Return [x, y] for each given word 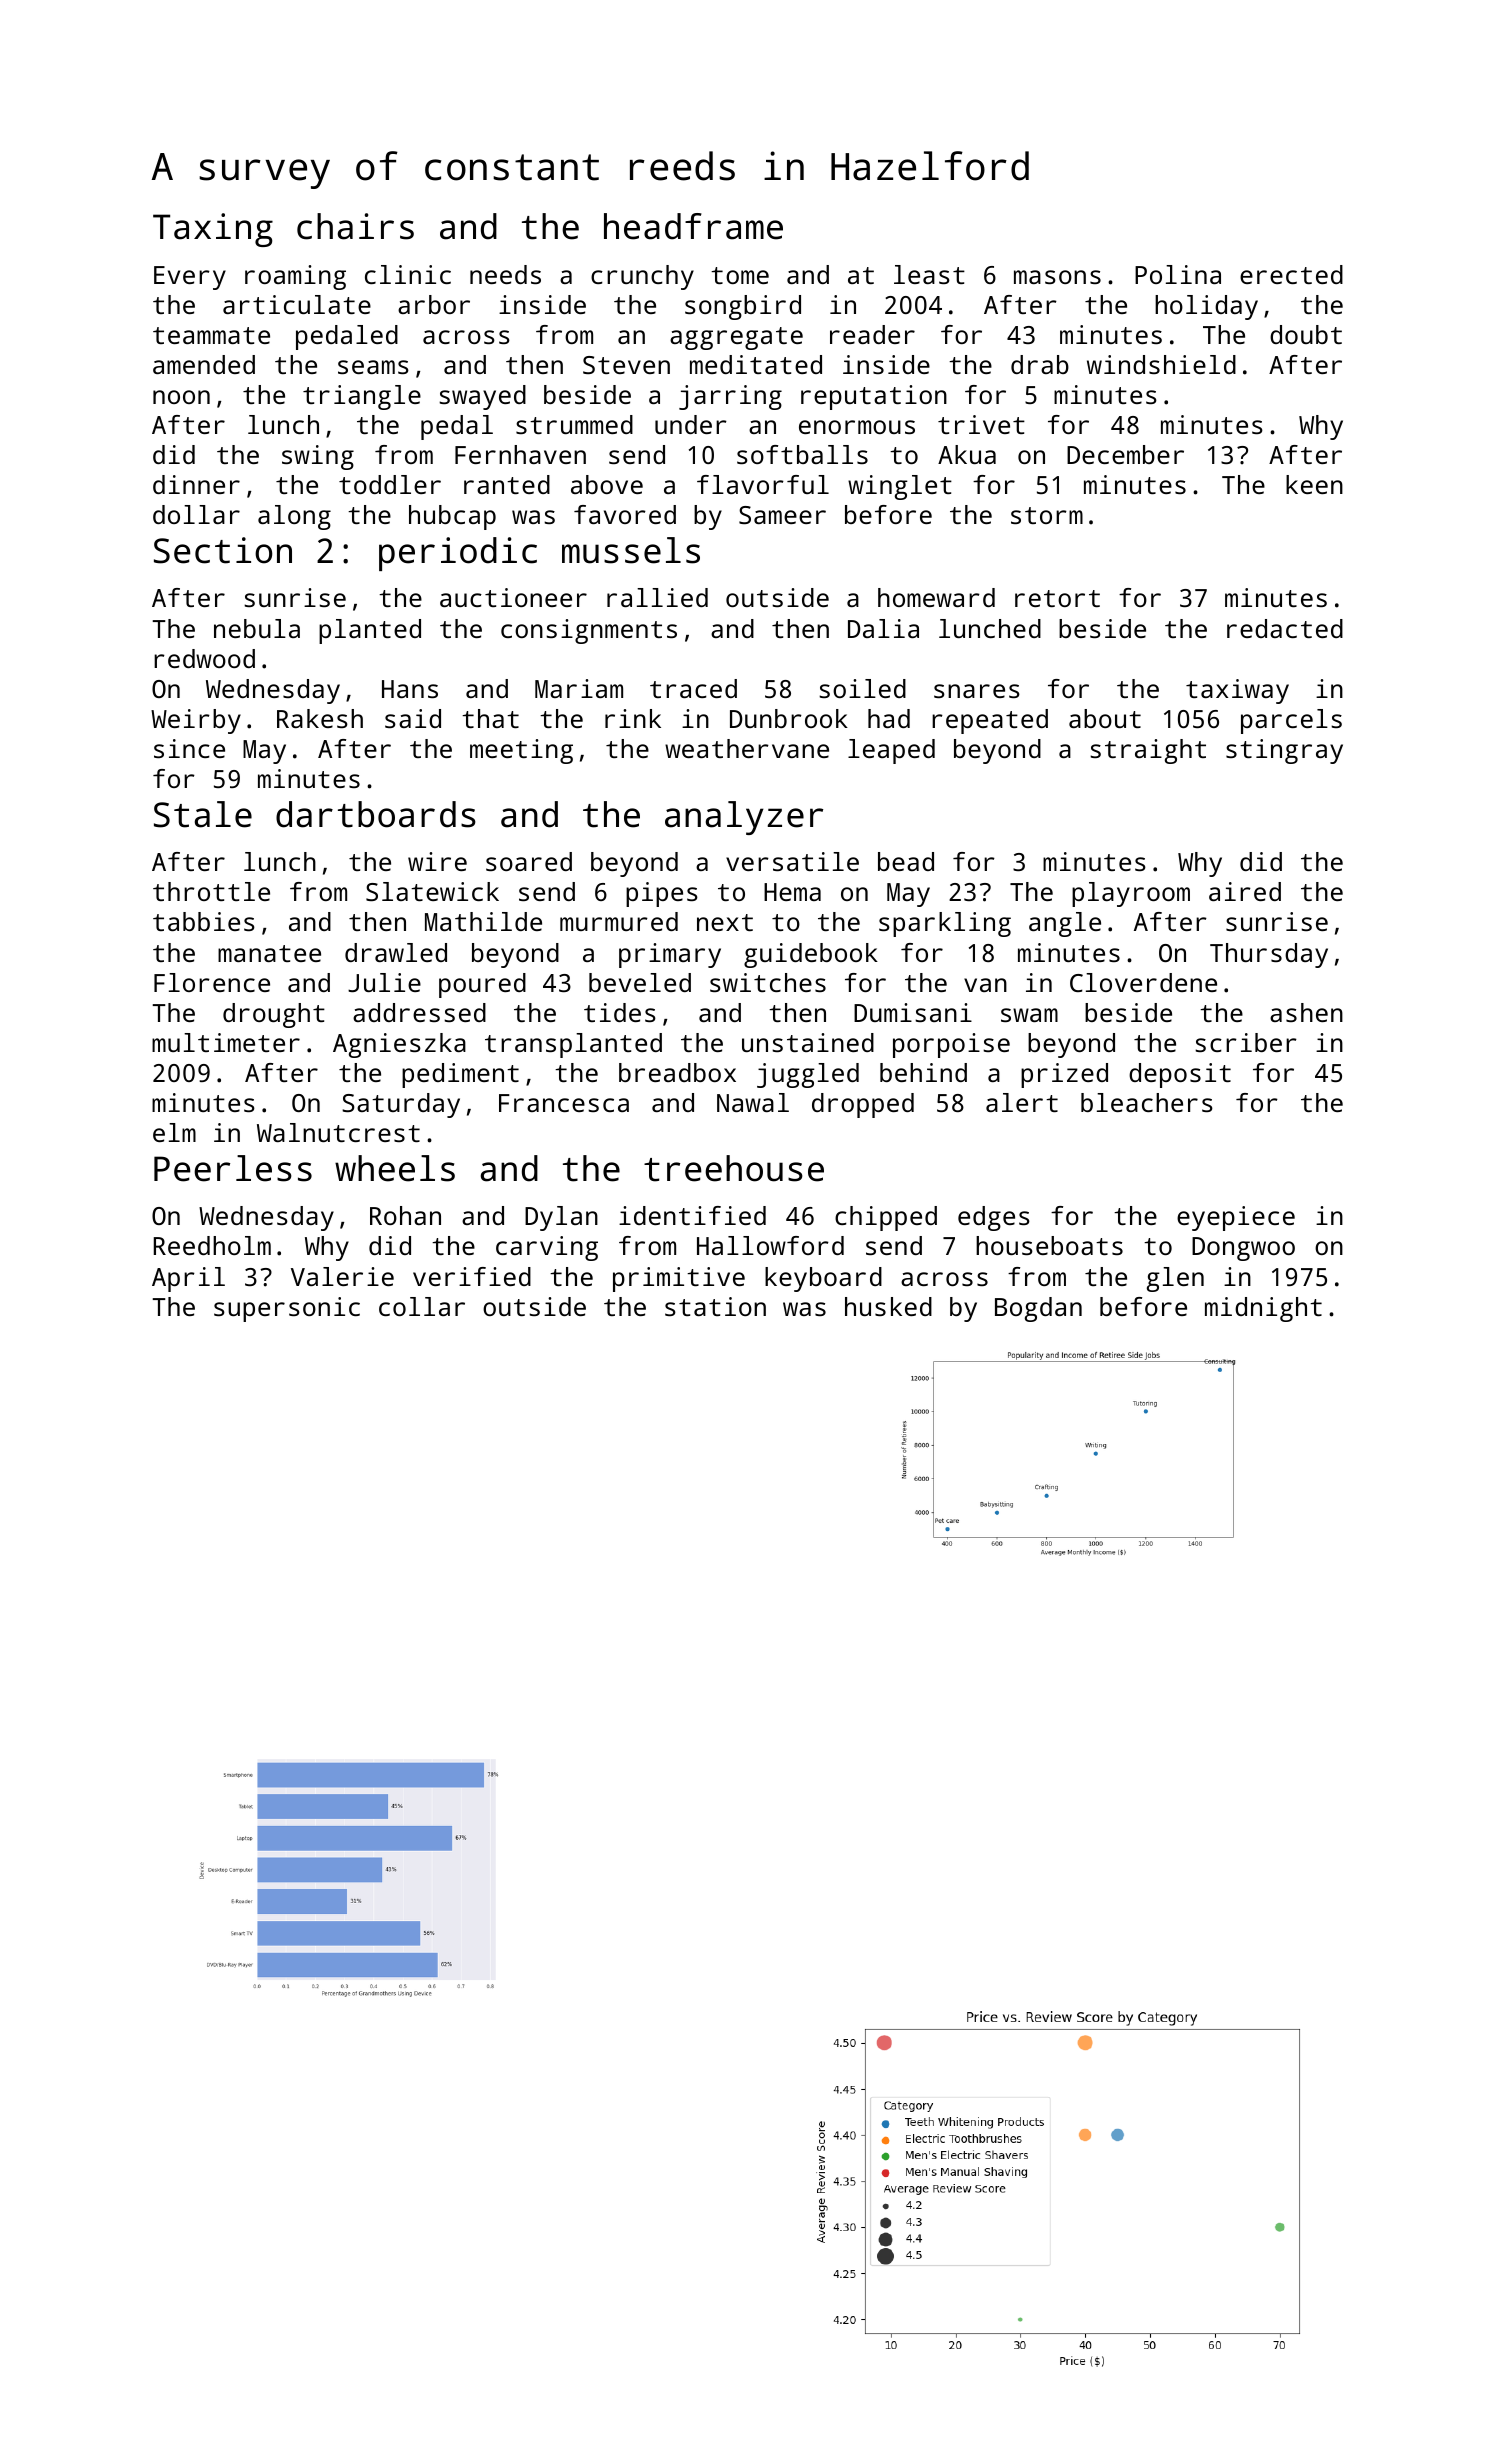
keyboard [823, 1279]
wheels [395, 1168]
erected [1291, 274]
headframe [693, 226]
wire [437, 861]
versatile [792, 861]
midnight [1263, 1309]
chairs [355, 226]
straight [1148, 751]
